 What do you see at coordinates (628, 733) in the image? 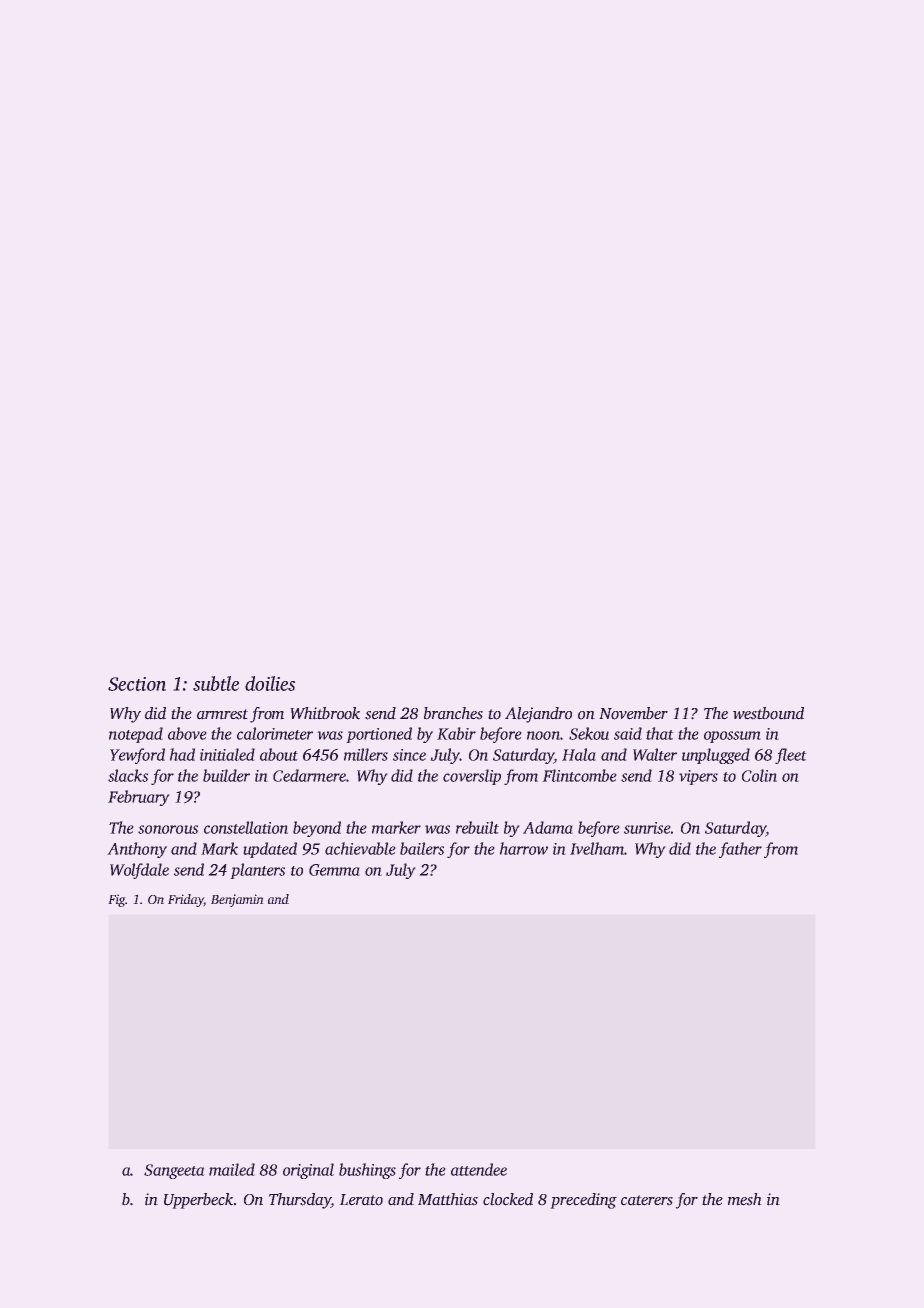
I see `said` at bounding box center [628, 733].
